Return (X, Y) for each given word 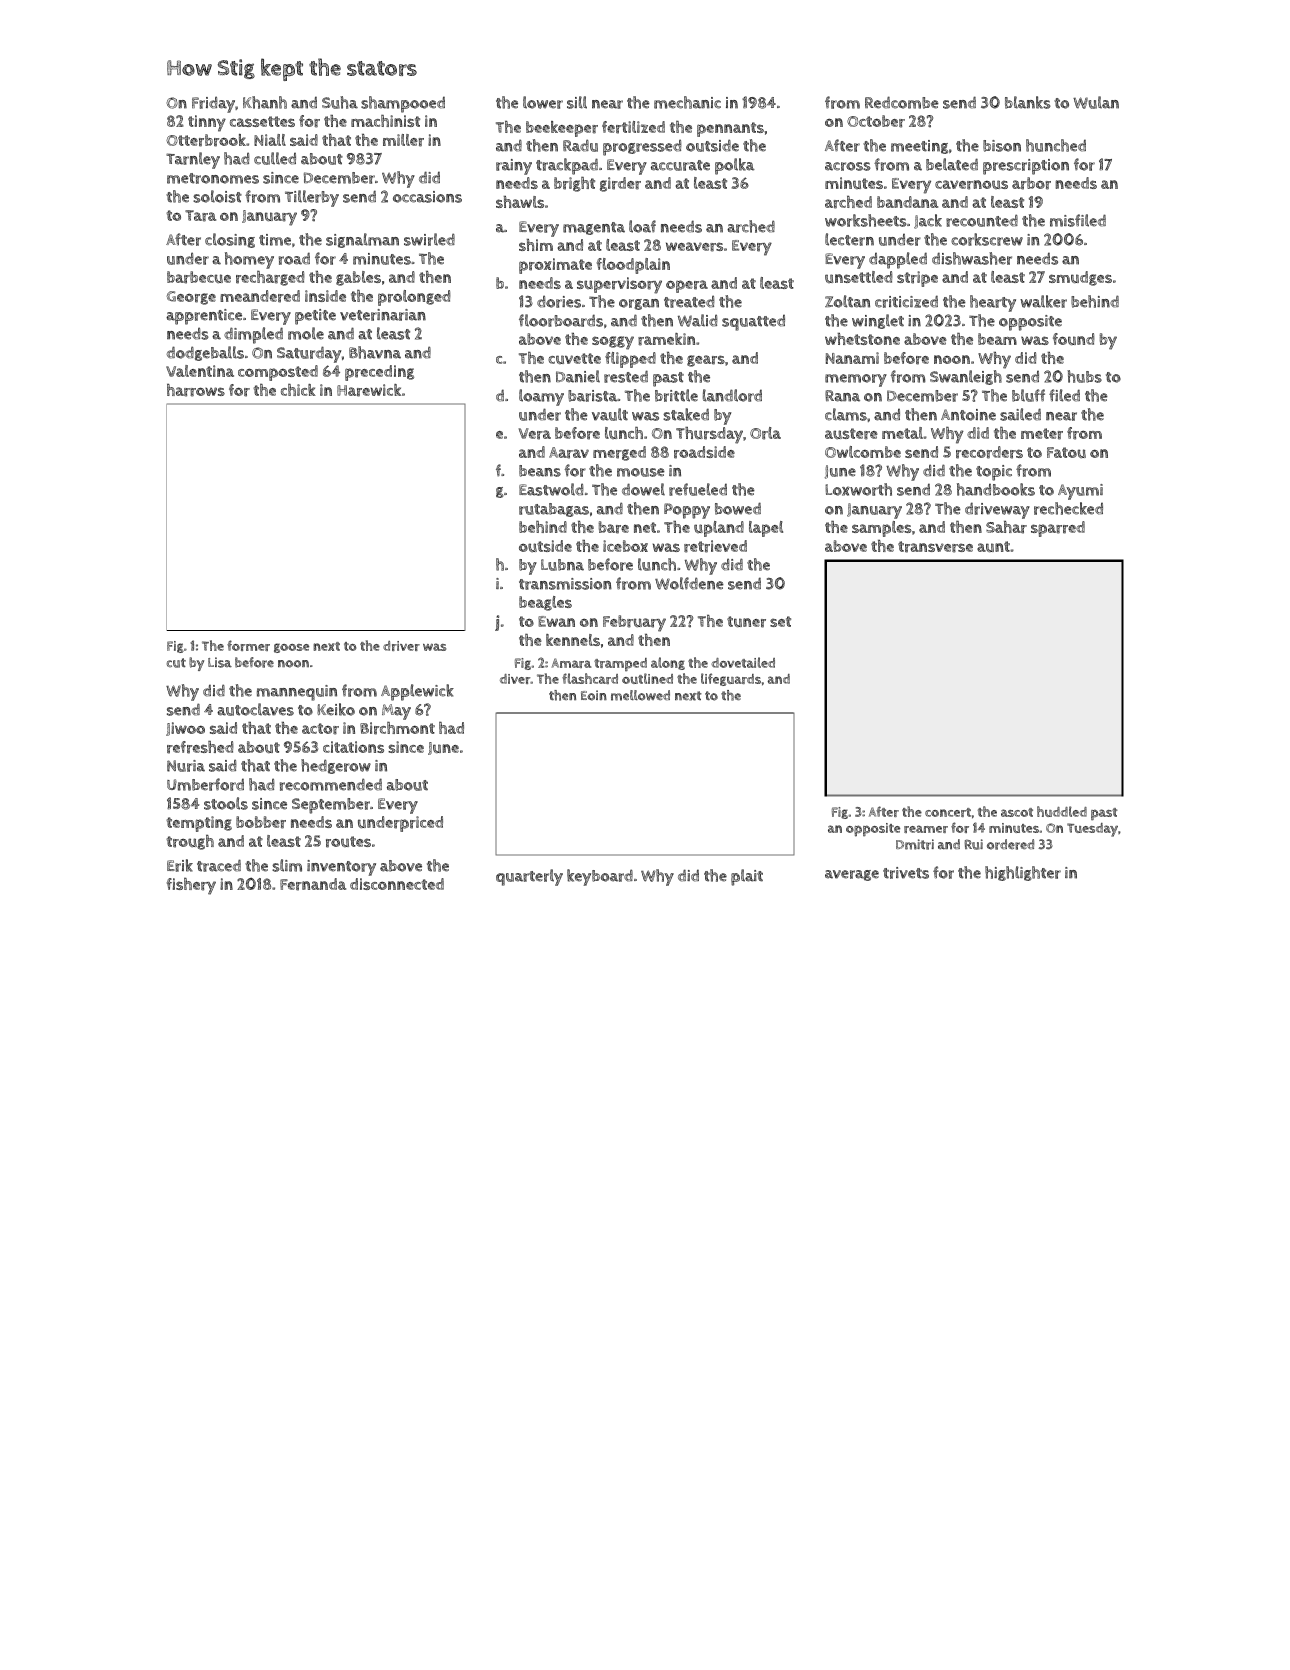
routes (348, 842)
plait (747, 877)
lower (543, 102)
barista (592, 396)
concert (948, 812)
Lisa (220, 662)
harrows (196, 390)
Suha (340, 102)
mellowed (640, 695)
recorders (989, 452)
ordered (1010, 844)
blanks (1028, 102)
